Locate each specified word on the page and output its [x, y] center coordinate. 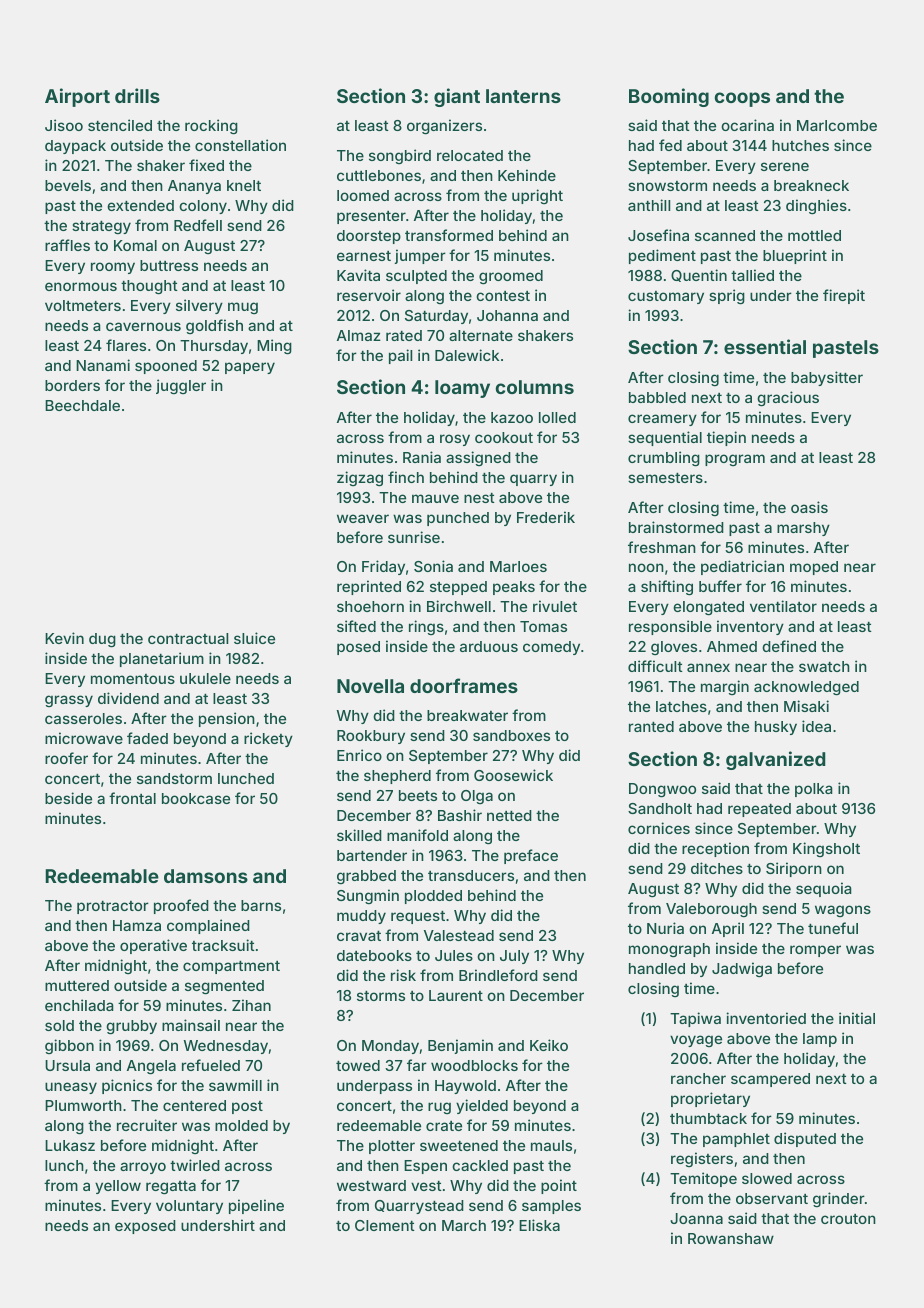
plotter [392, 1147]
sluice [254, 638]
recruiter [147, 1125]
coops [742, 99]
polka [814, 790]
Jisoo [64, 125]
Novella [370, 686]
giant [457, 97]
